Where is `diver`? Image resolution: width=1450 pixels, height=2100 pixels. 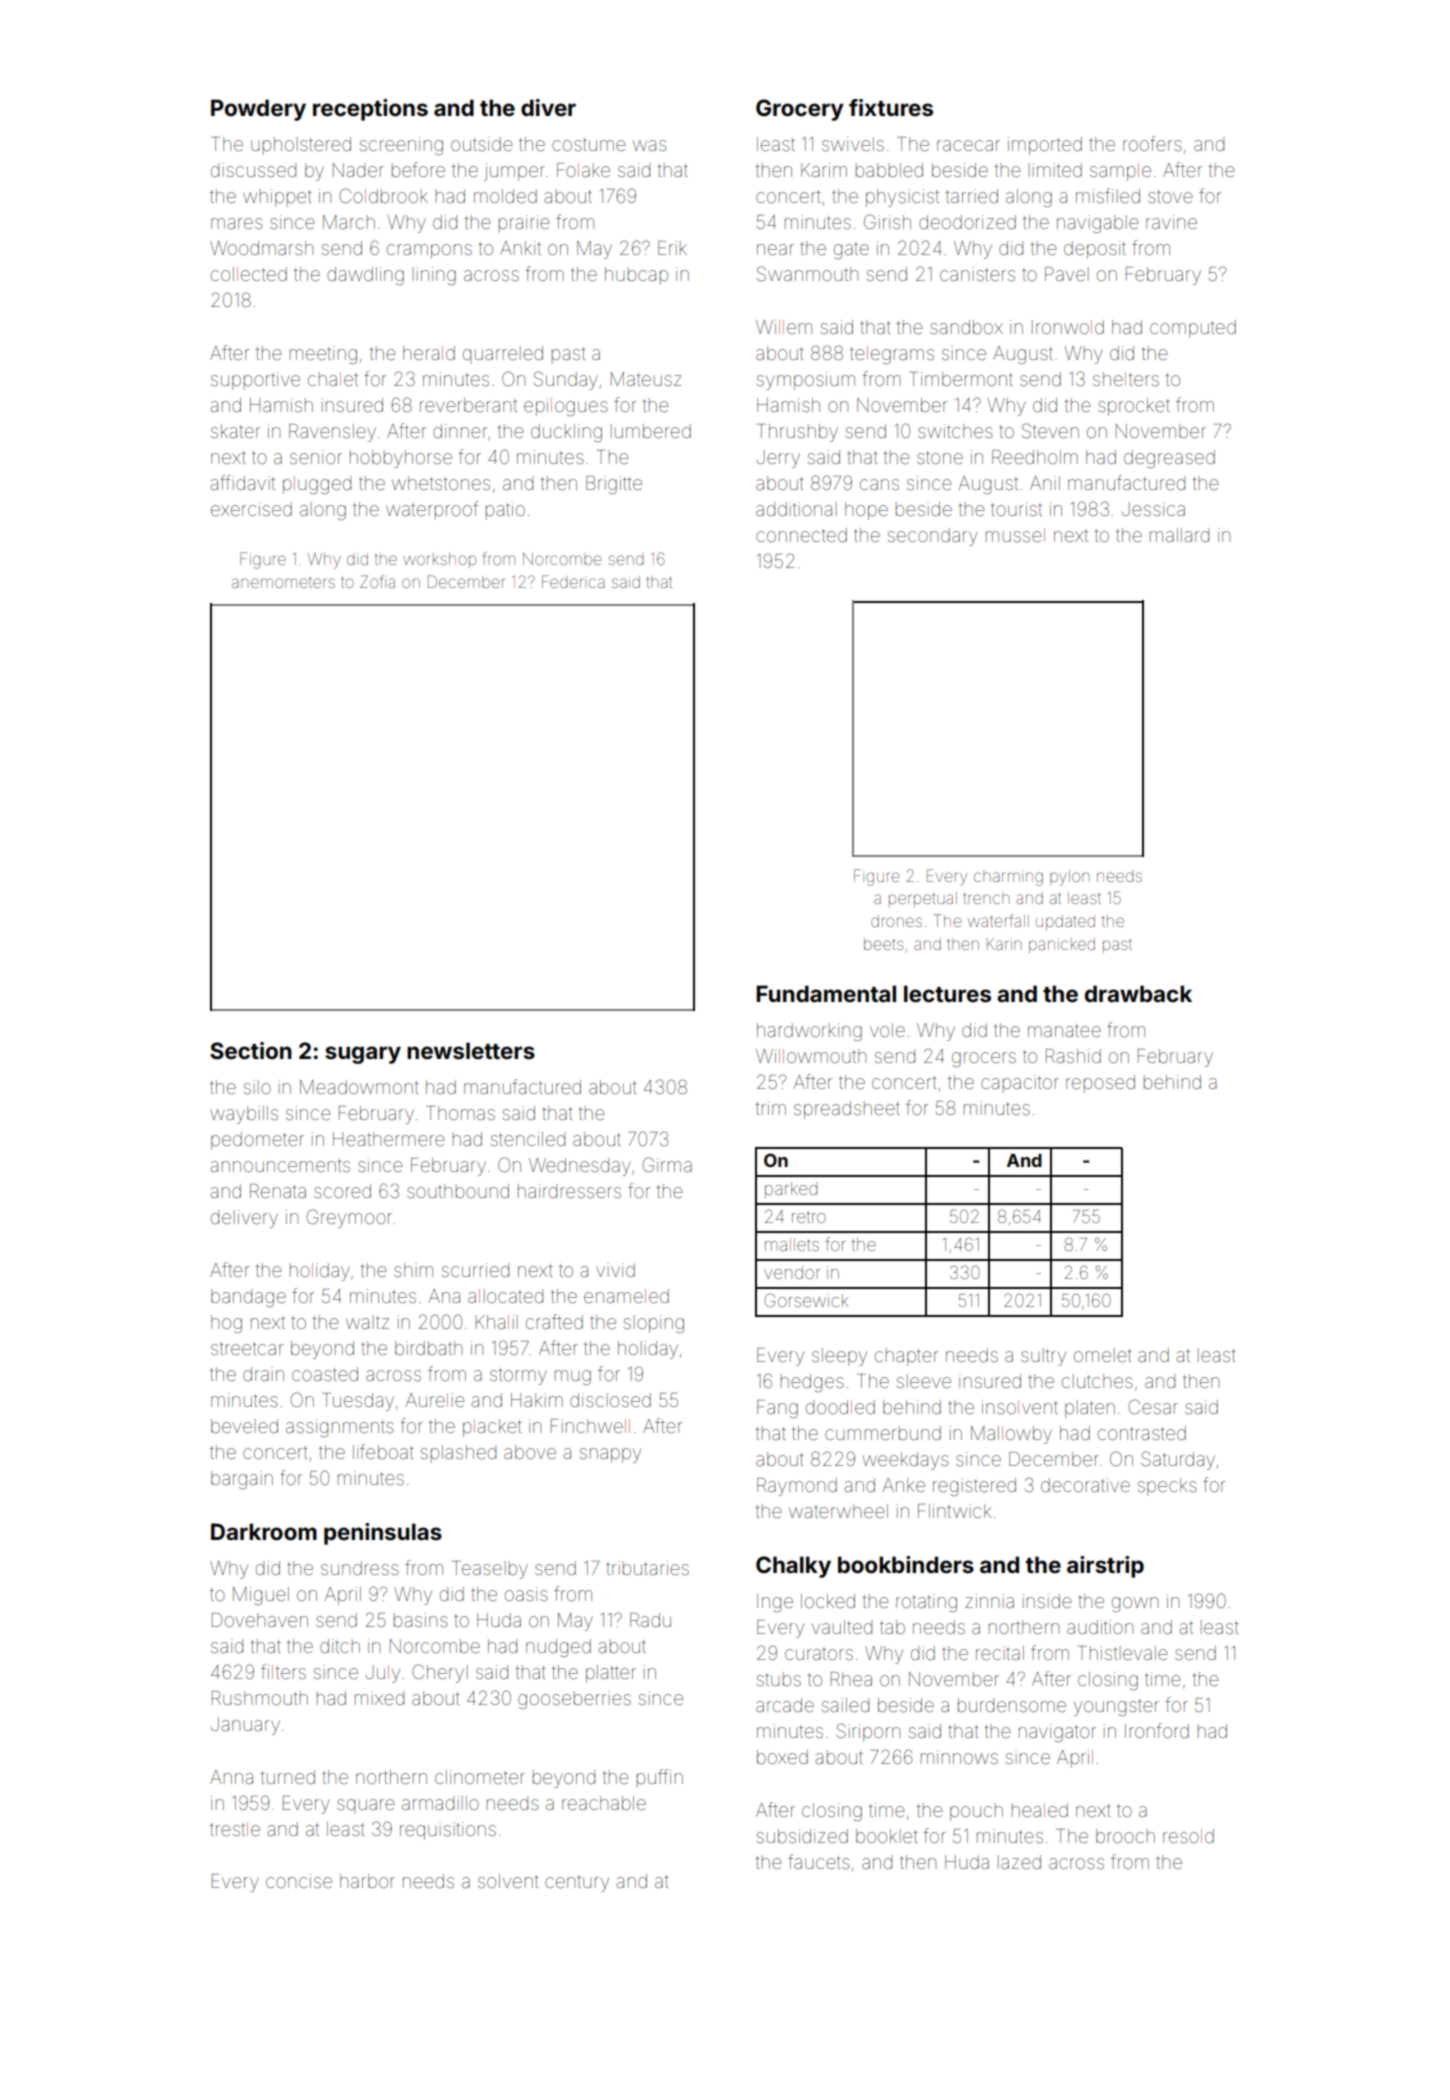
diver is located at coordinates (548, 107).
